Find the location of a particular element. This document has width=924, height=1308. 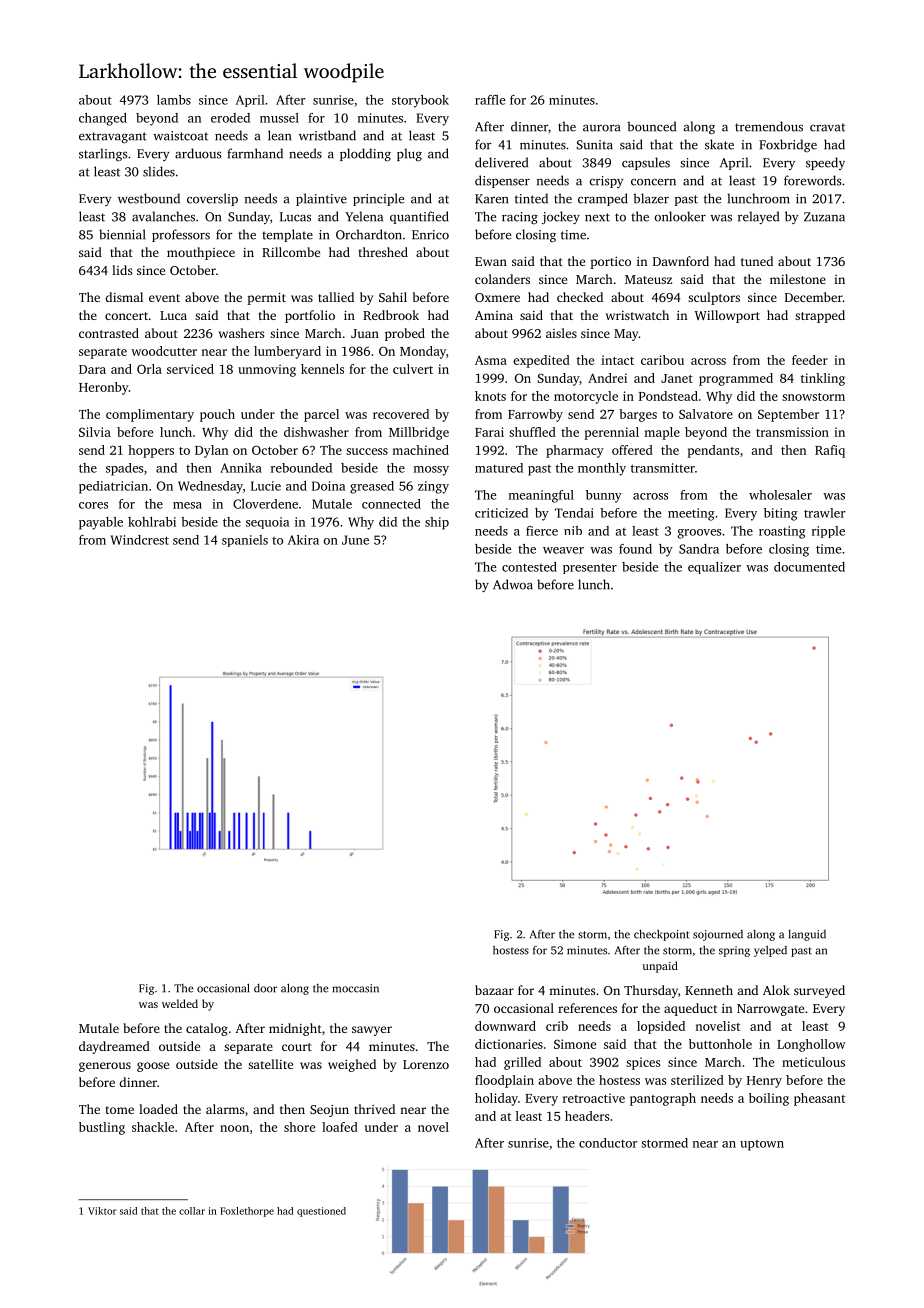

Adwoa is located at coordinates (513, 584).
